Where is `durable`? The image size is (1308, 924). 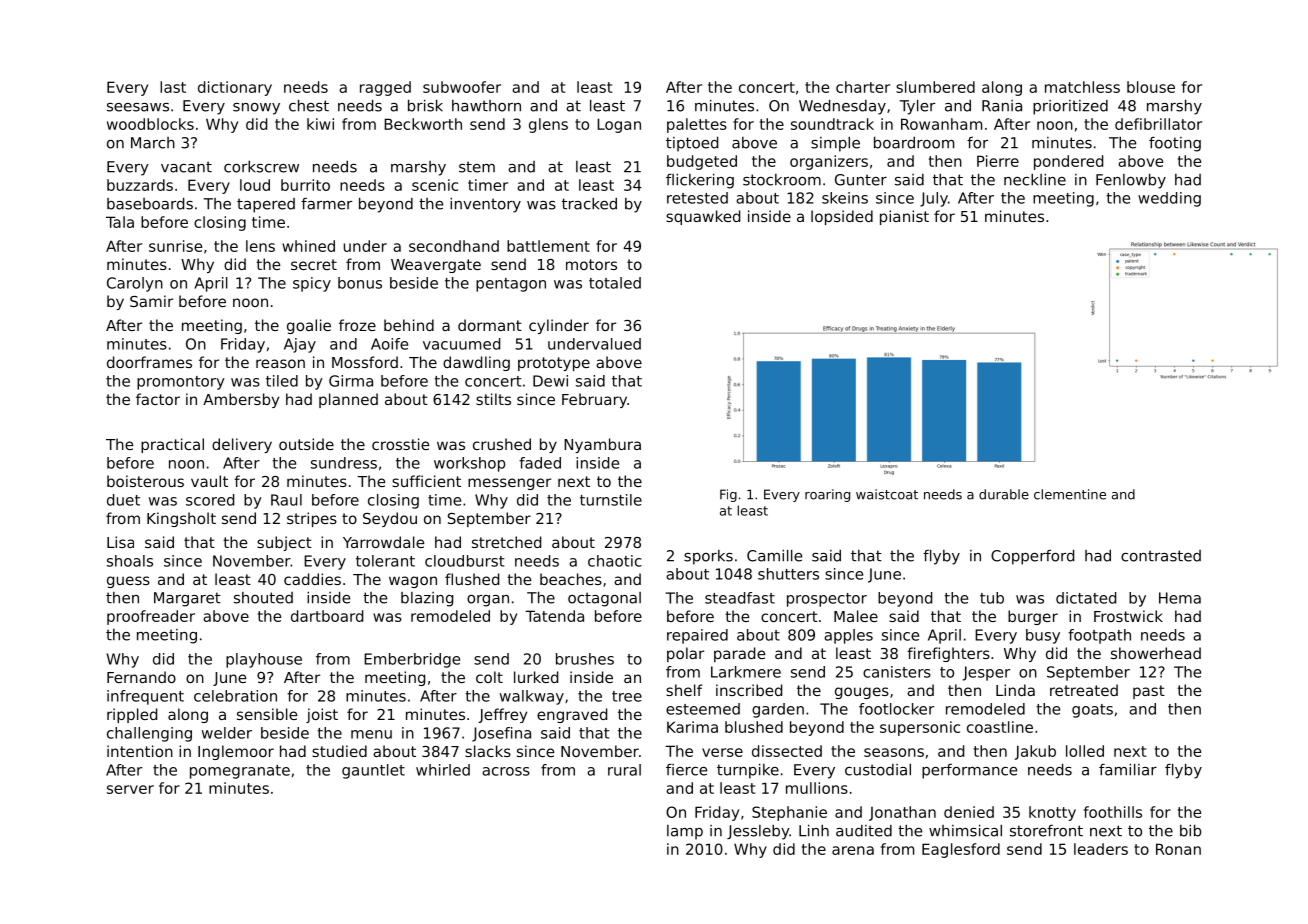
durable is located at coordinates (1004, 494).
